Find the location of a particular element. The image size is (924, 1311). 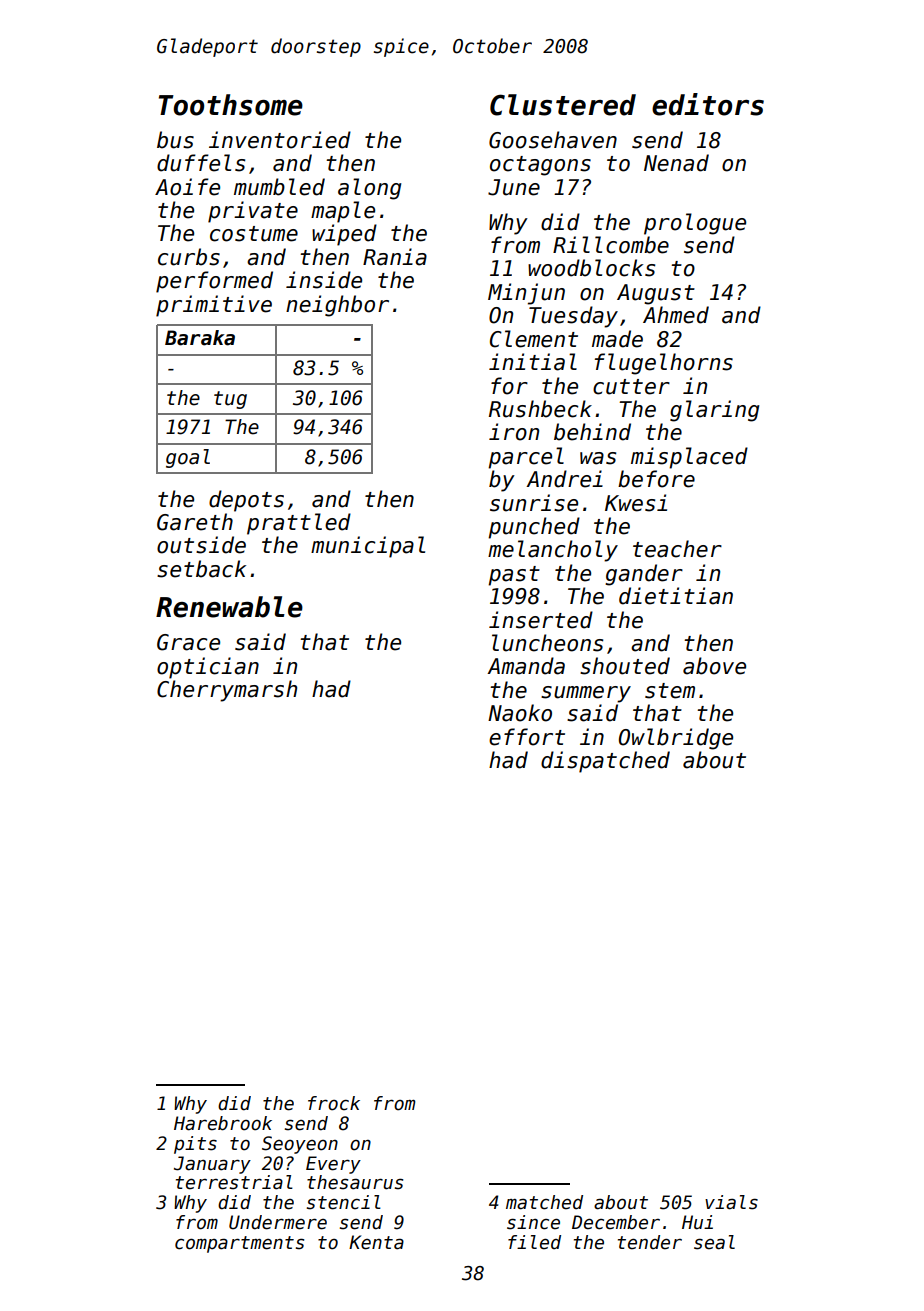

Kenta is located at coordinates (376, 1242).
